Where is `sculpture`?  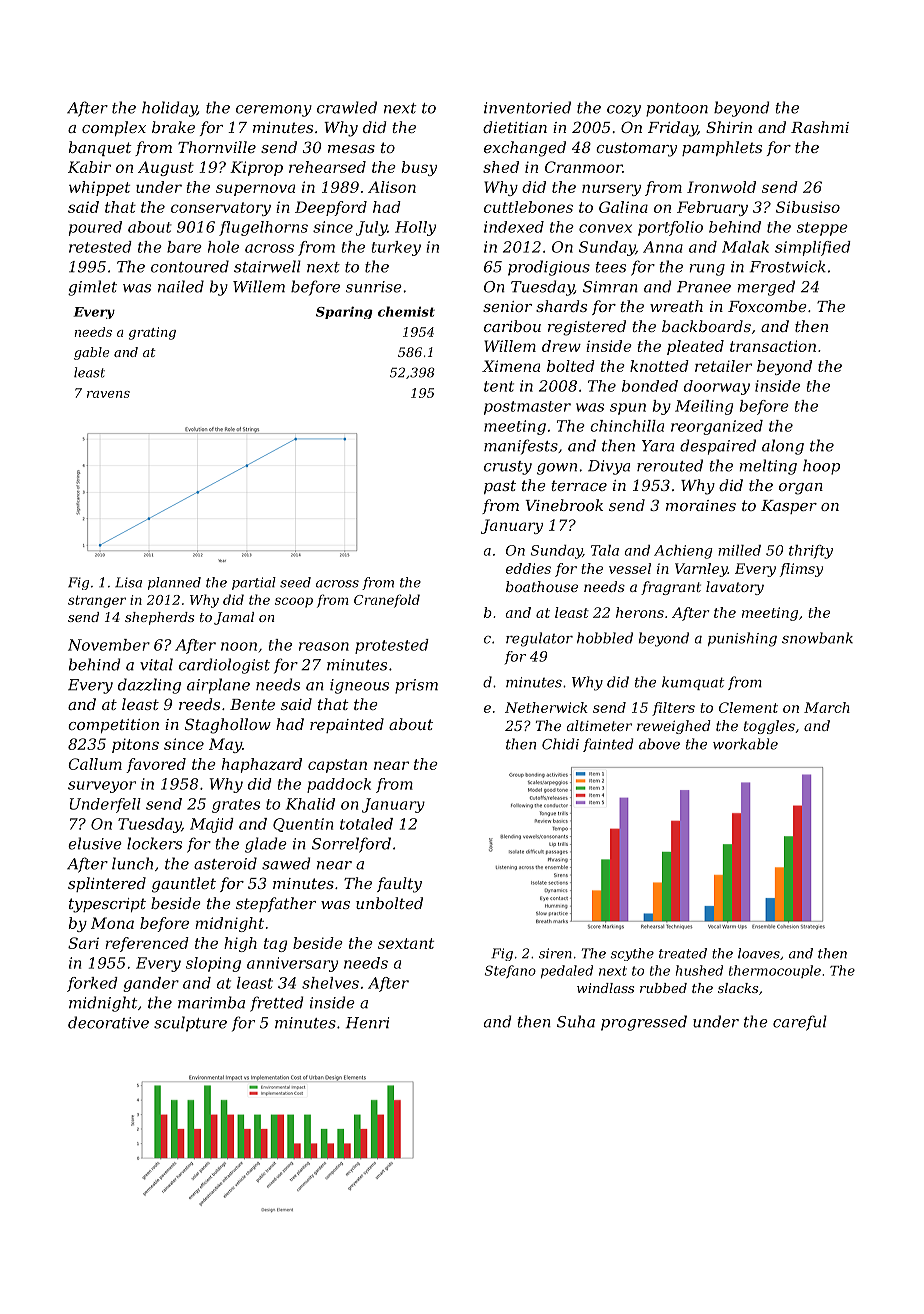
sculpture is located at coordinates (190, 1024).
